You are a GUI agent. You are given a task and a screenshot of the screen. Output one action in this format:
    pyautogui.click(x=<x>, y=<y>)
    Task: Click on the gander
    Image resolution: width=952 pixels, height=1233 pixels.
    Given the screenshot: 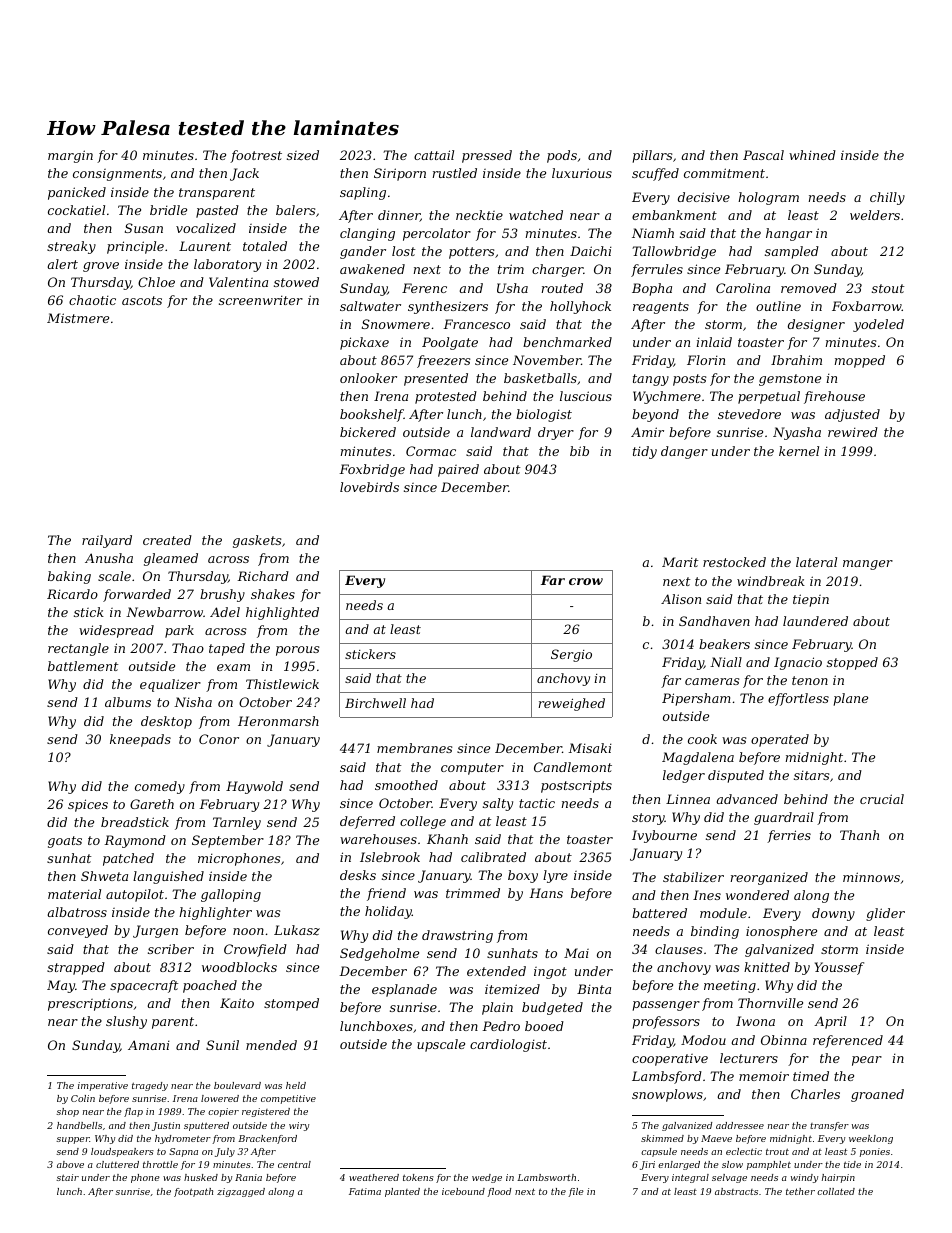 What is the action you would take?
    pyautogui.click(x=363, y=252)
